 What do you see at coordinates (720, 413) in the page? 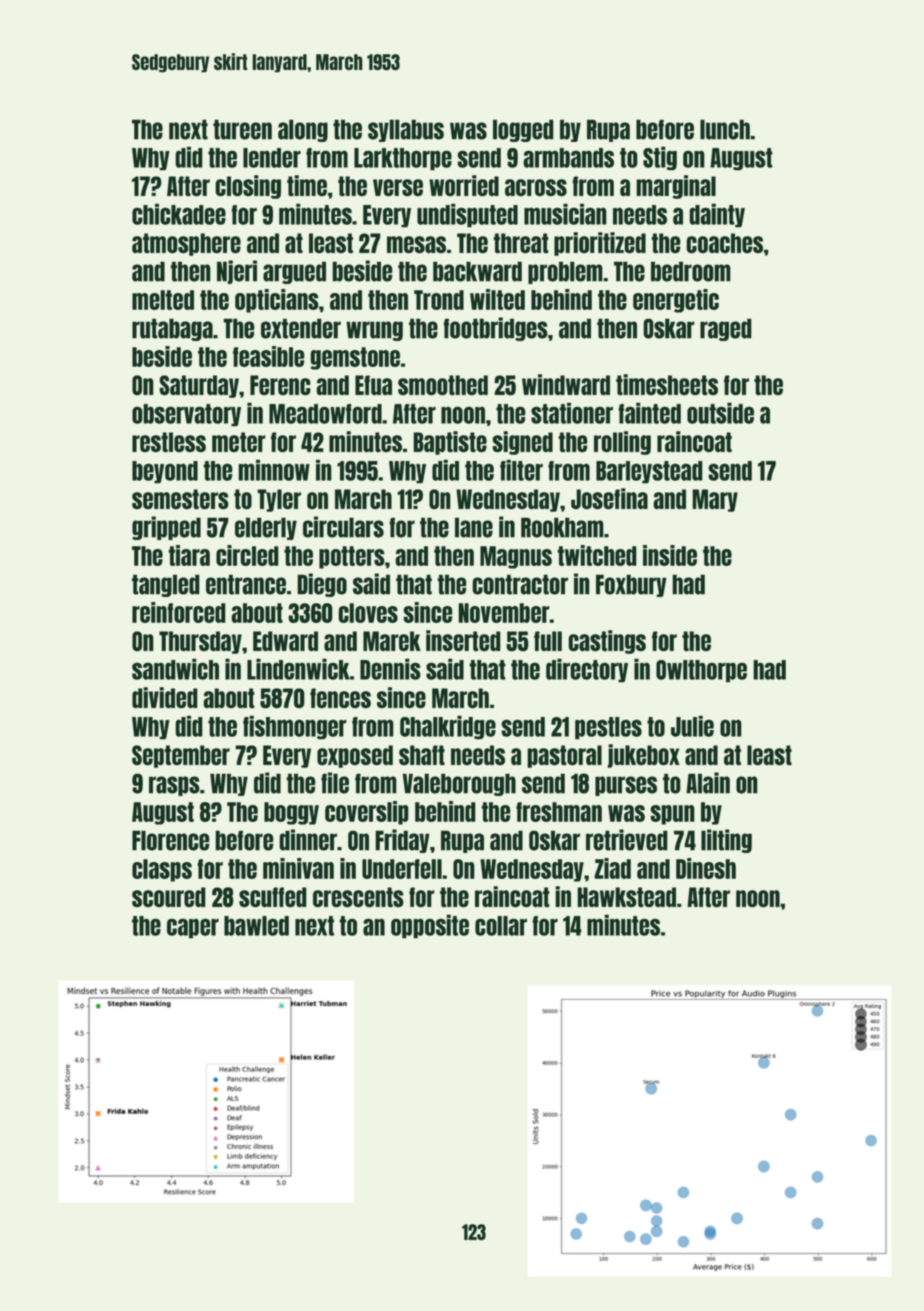
I see `outside` at bounding box center [720, 413].
